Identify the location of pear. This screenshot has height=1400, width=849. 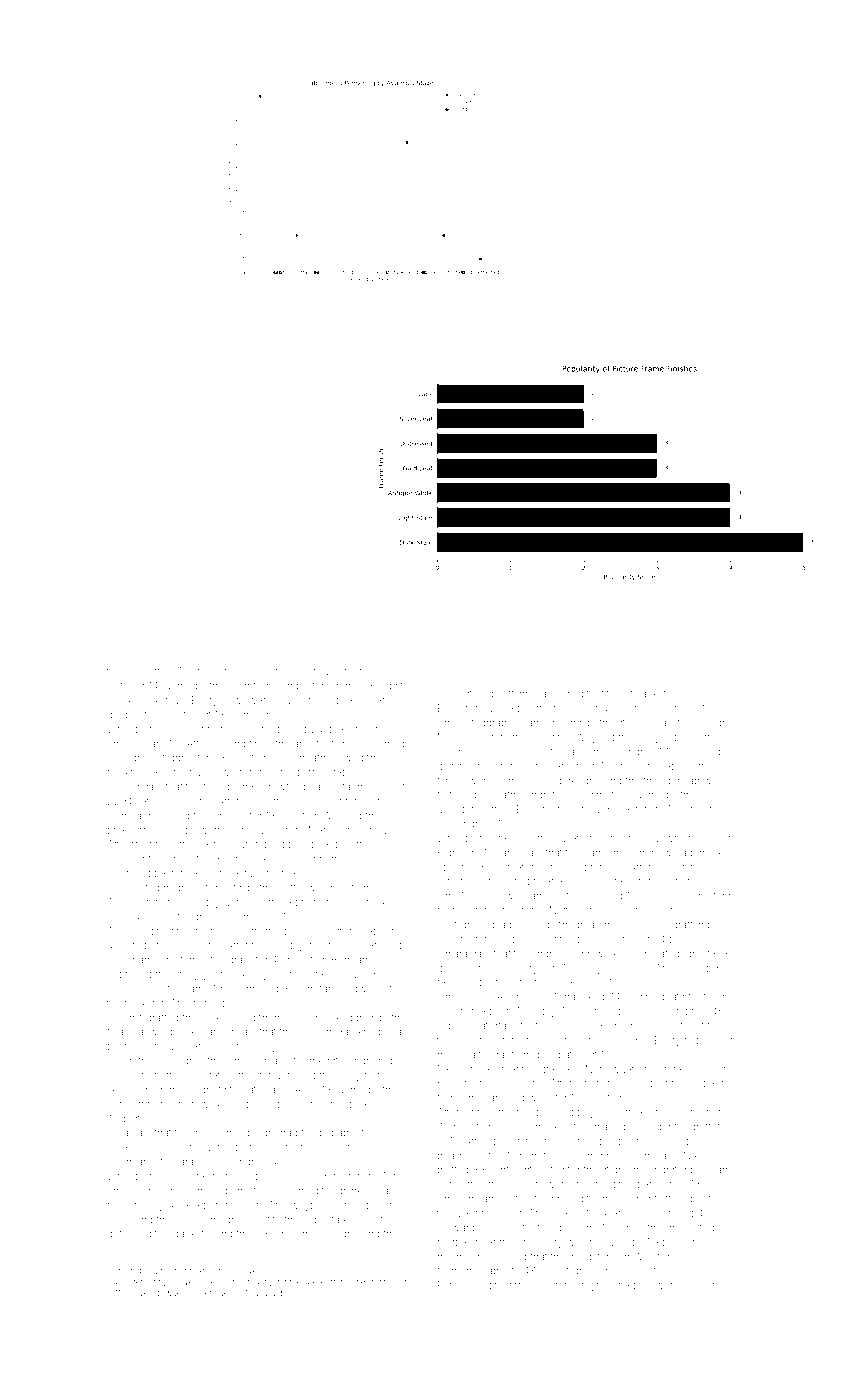
(588, 926).
